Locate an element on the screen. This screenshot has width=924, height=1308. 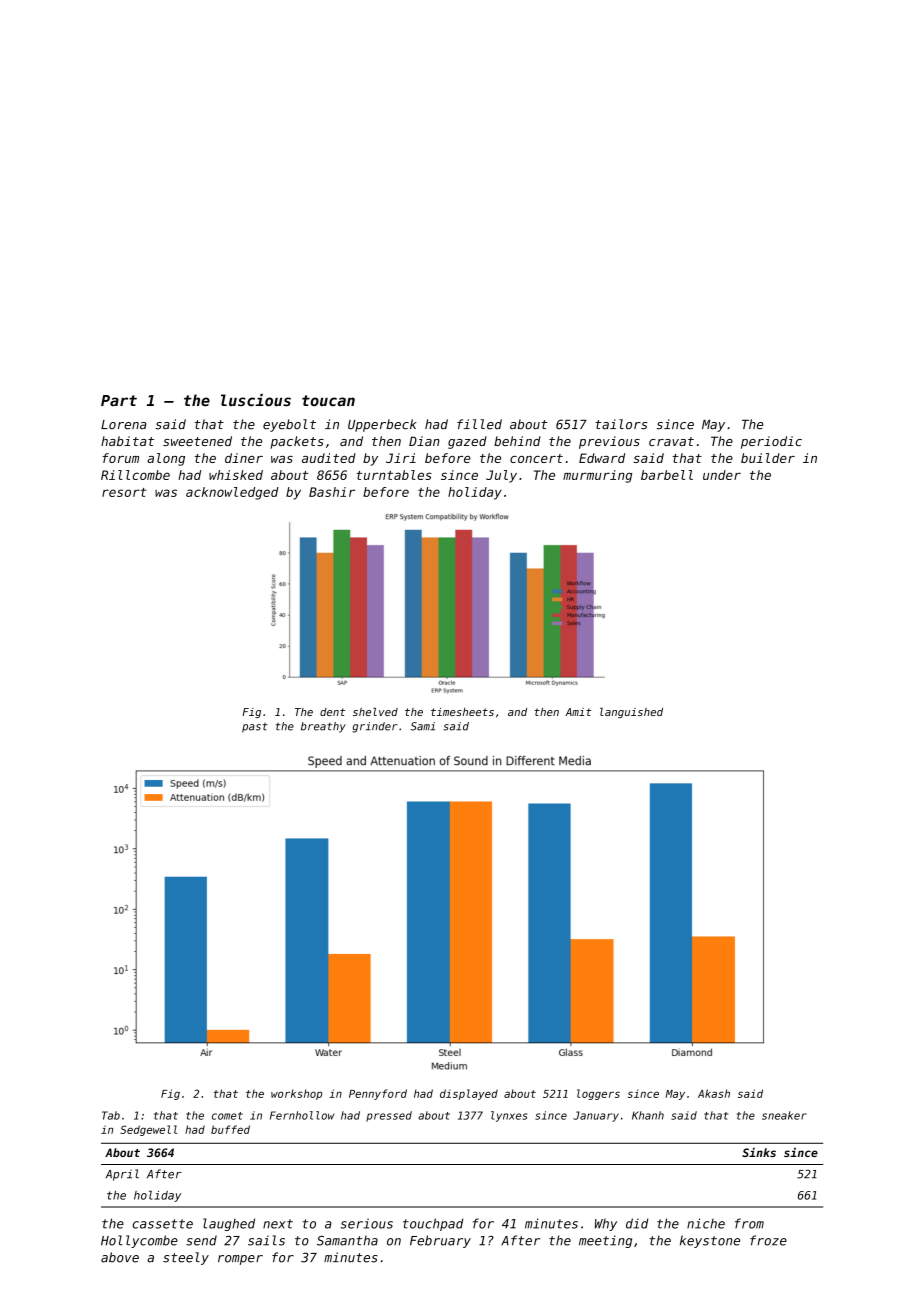
grinder is located at coordinates (375, 727).
